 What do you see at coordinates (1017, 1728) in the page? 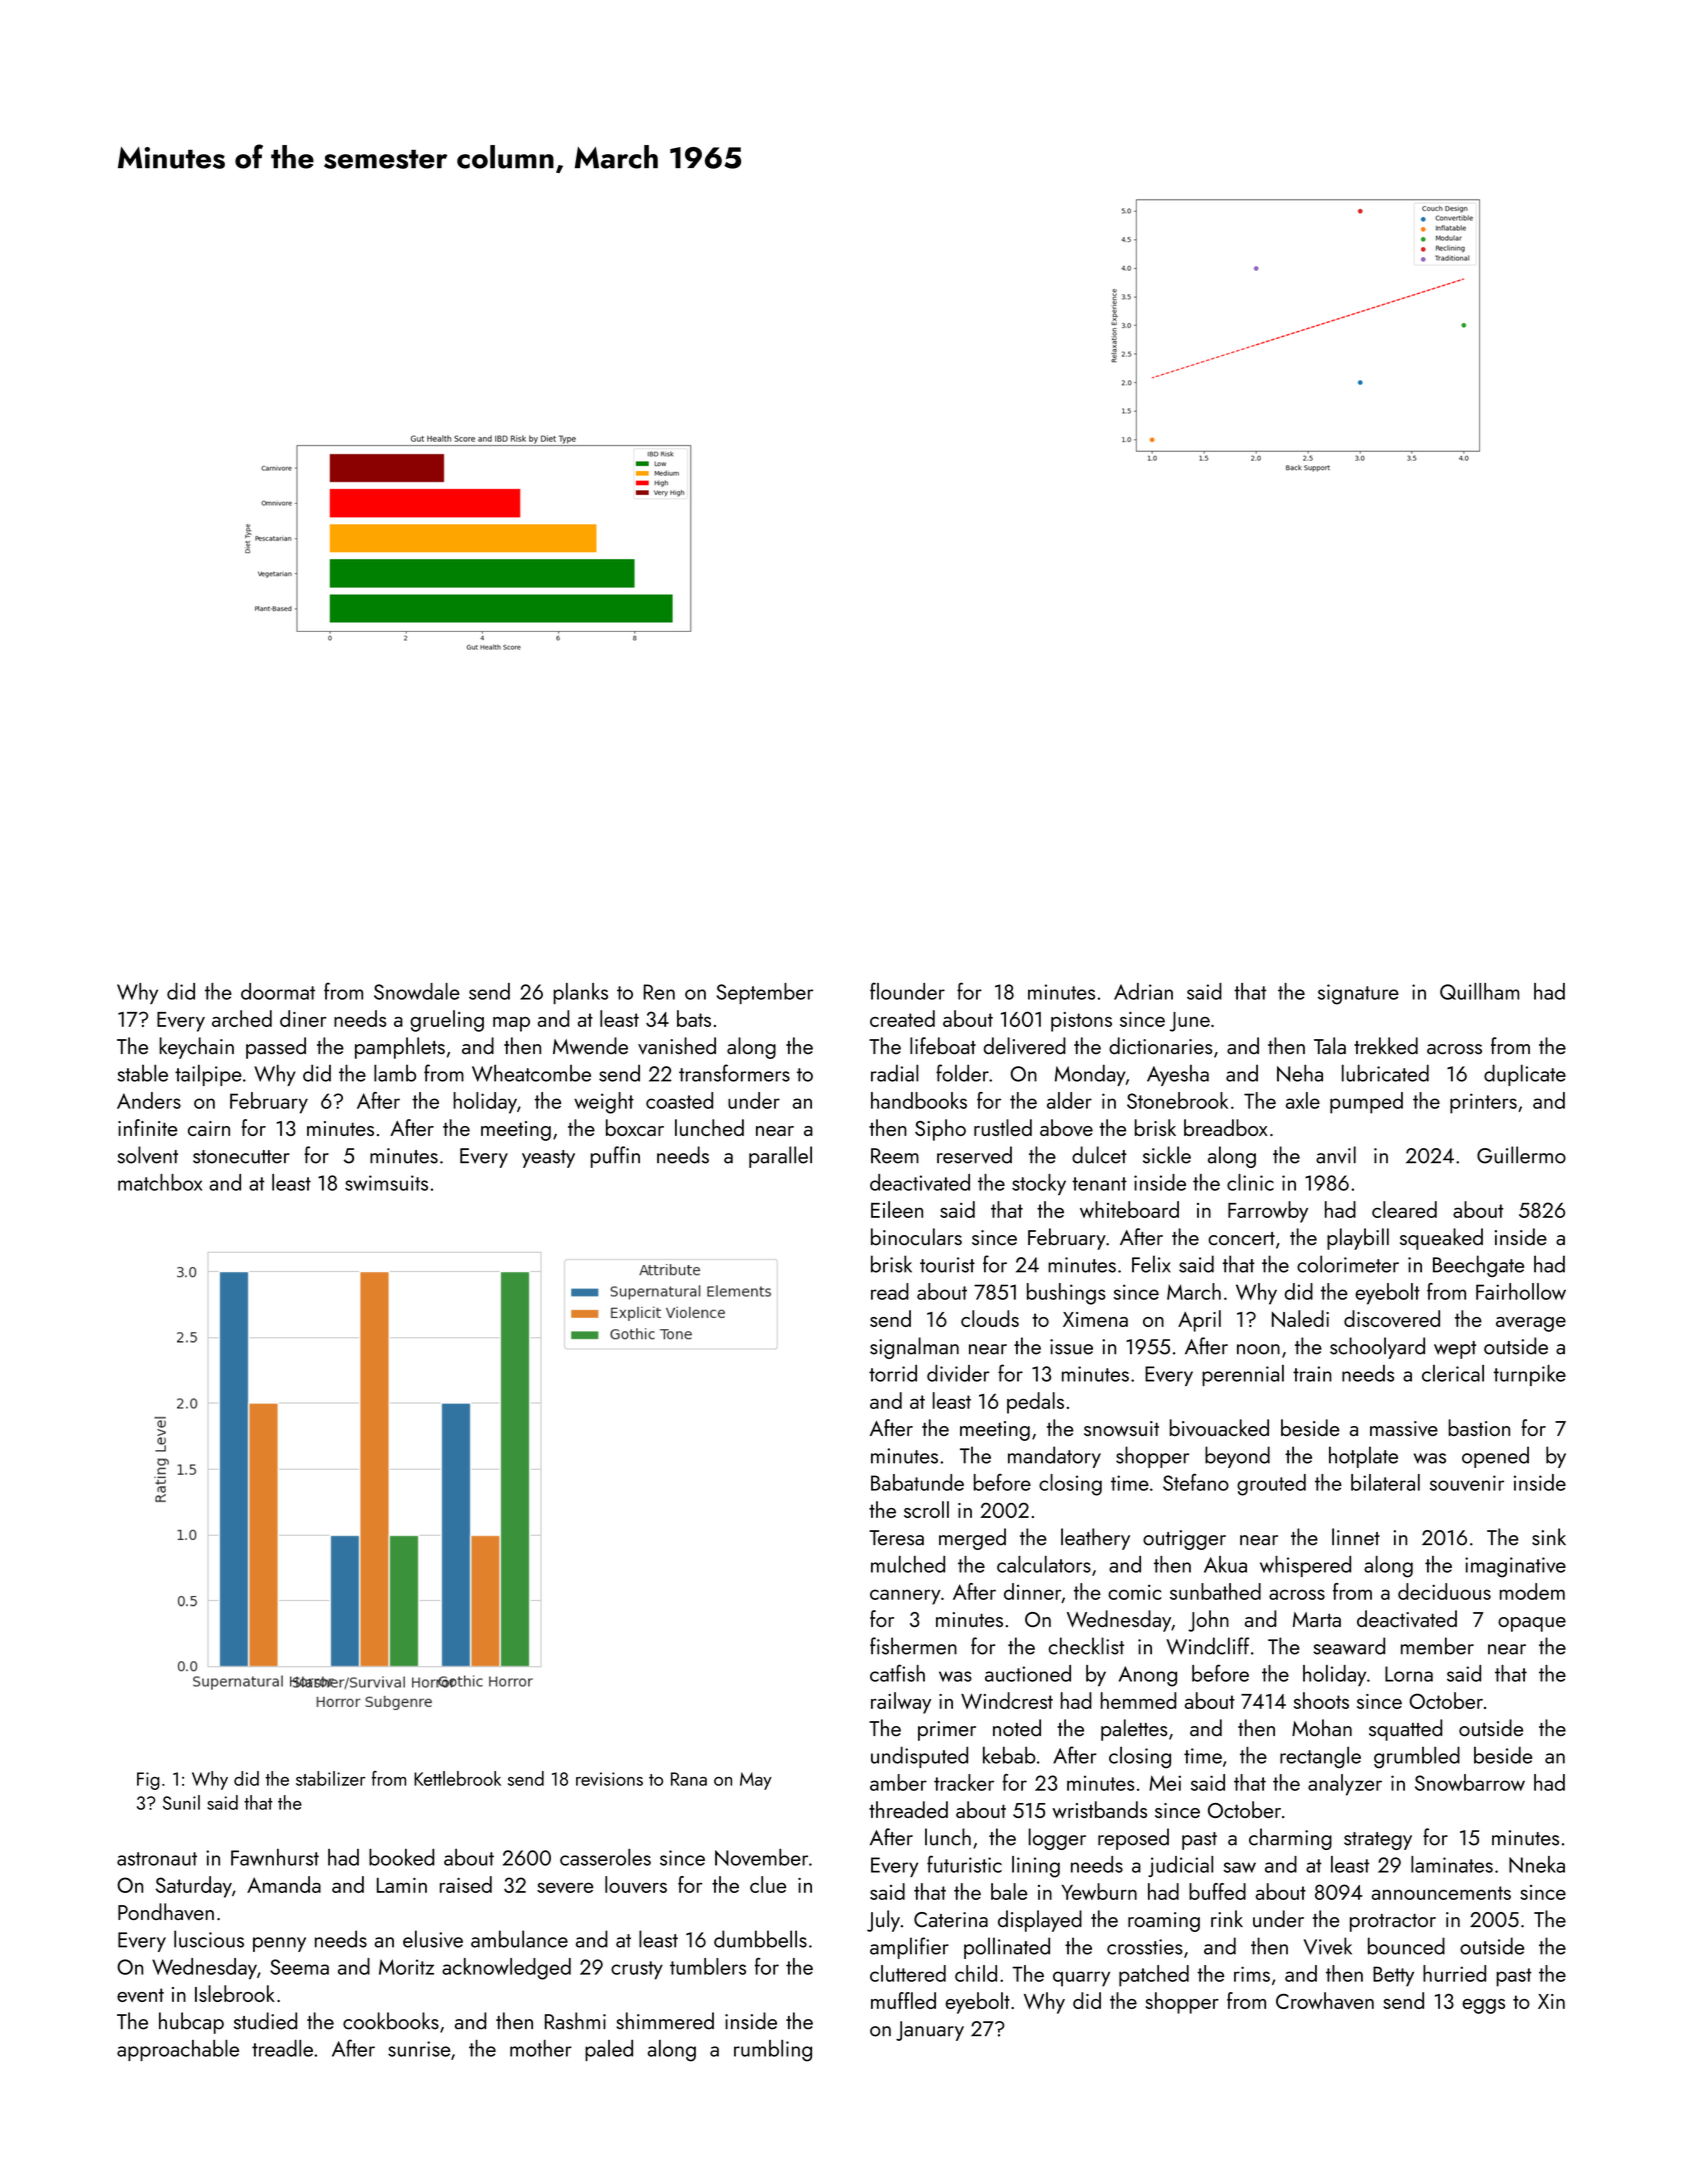
I see `noted` at bounding box center [1017, 1728].
